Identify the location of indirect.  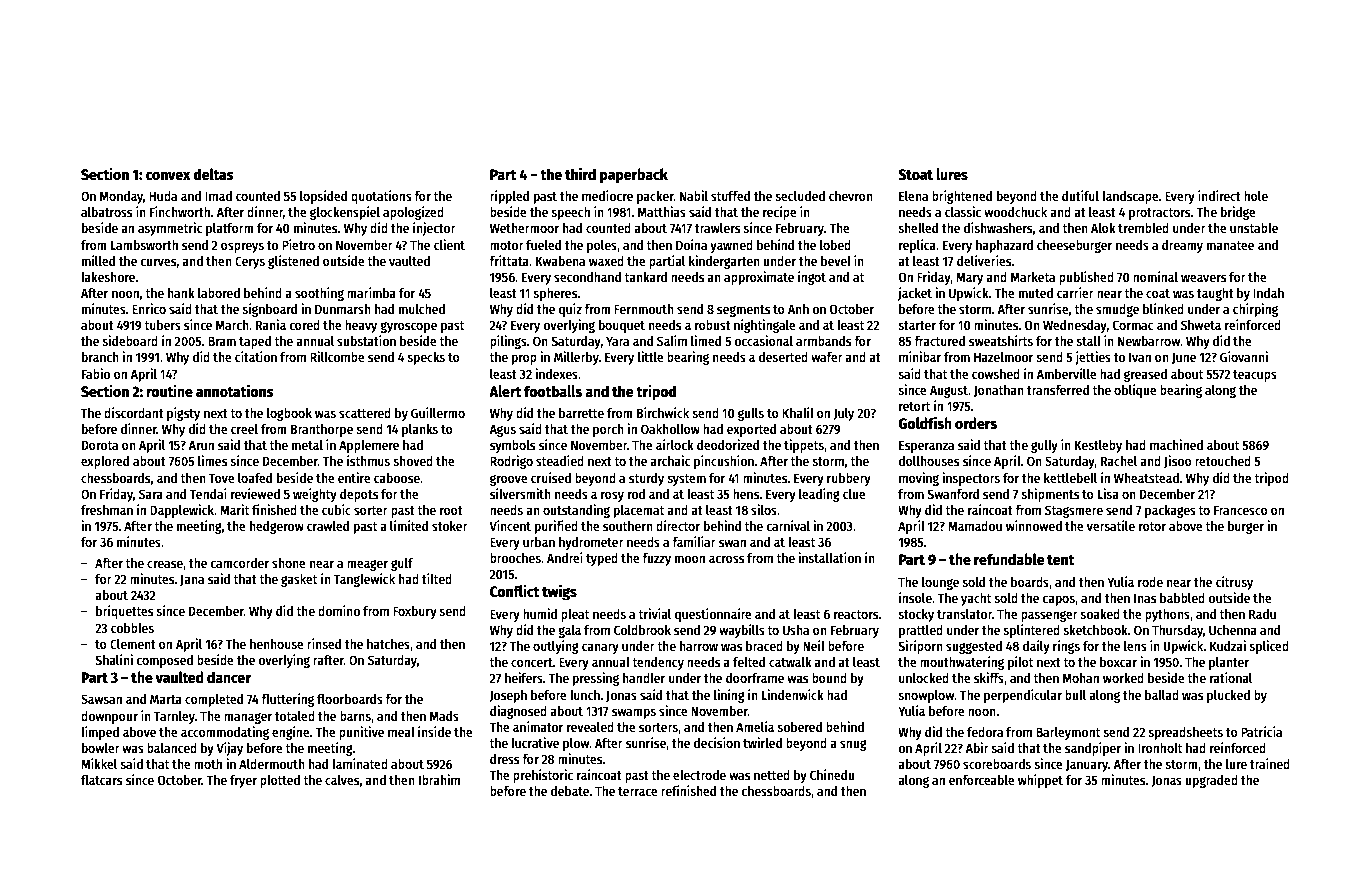
(1219, 195).
